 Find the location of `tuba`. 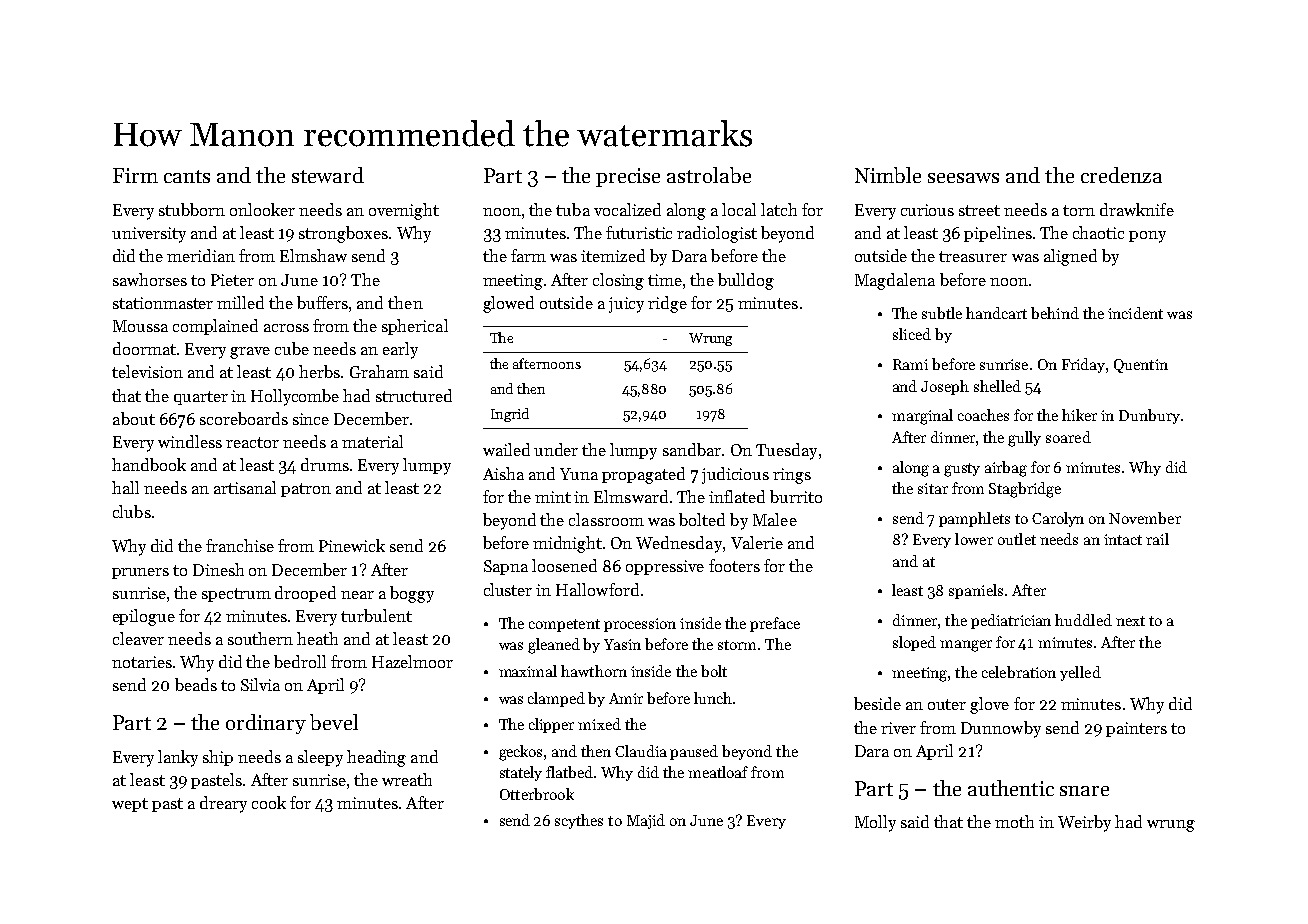

tuba is located at coordinates (573, 209).
